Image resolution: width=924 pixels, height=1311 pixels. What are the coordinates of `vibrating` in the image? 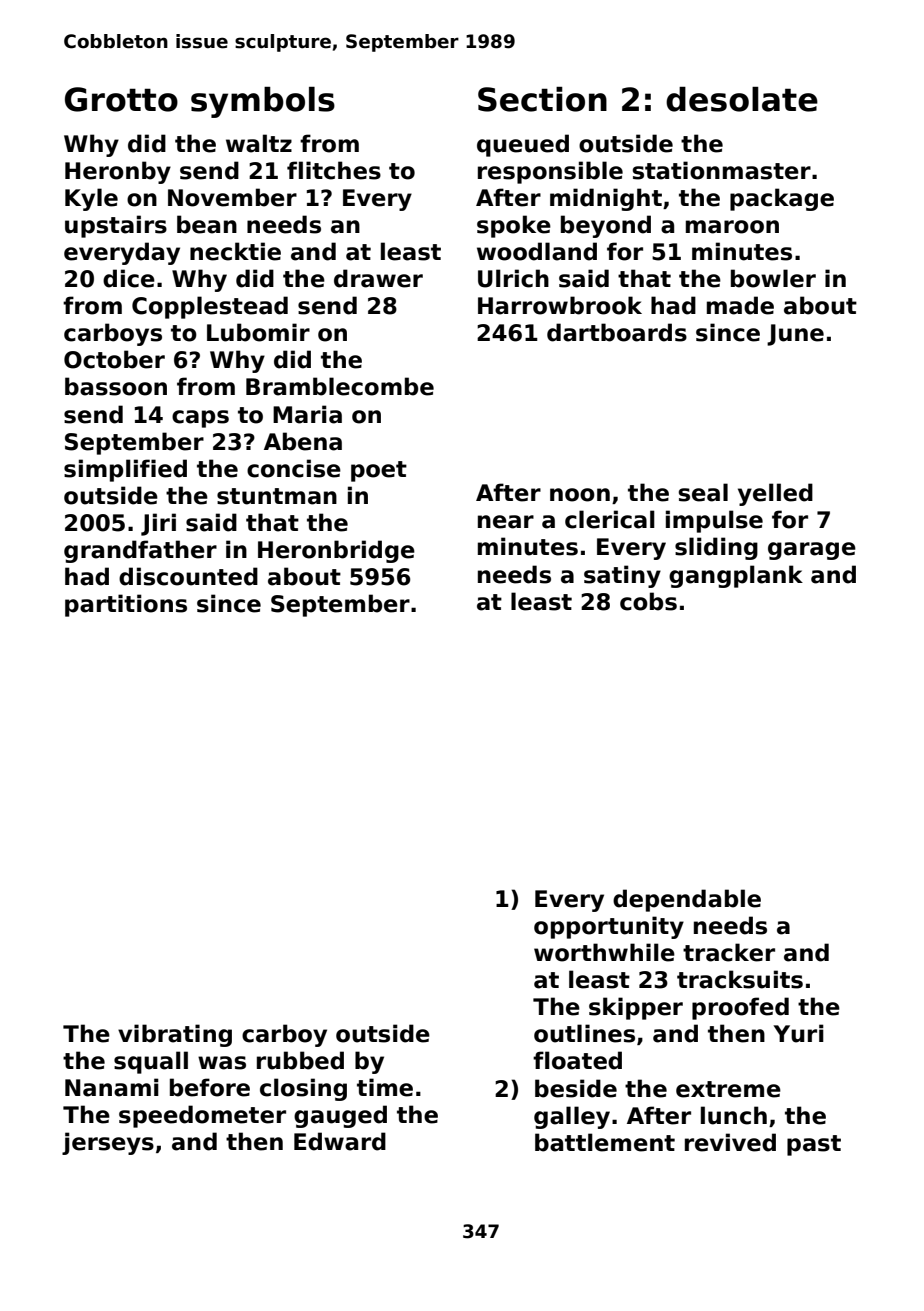 It's located at (175, 1035).
